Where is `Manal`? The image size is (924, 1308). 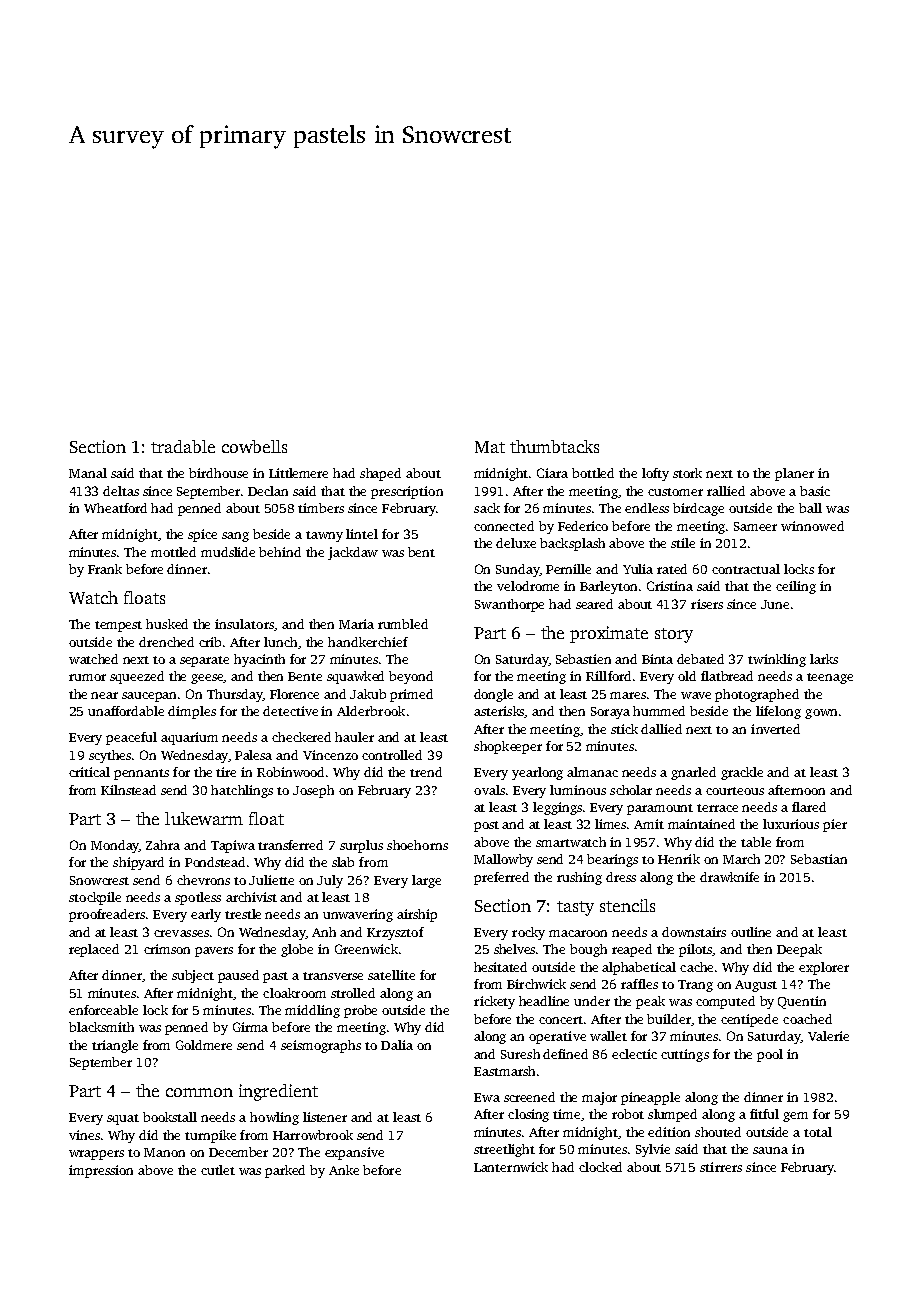
Manal is located at coordinates (88, 473).
